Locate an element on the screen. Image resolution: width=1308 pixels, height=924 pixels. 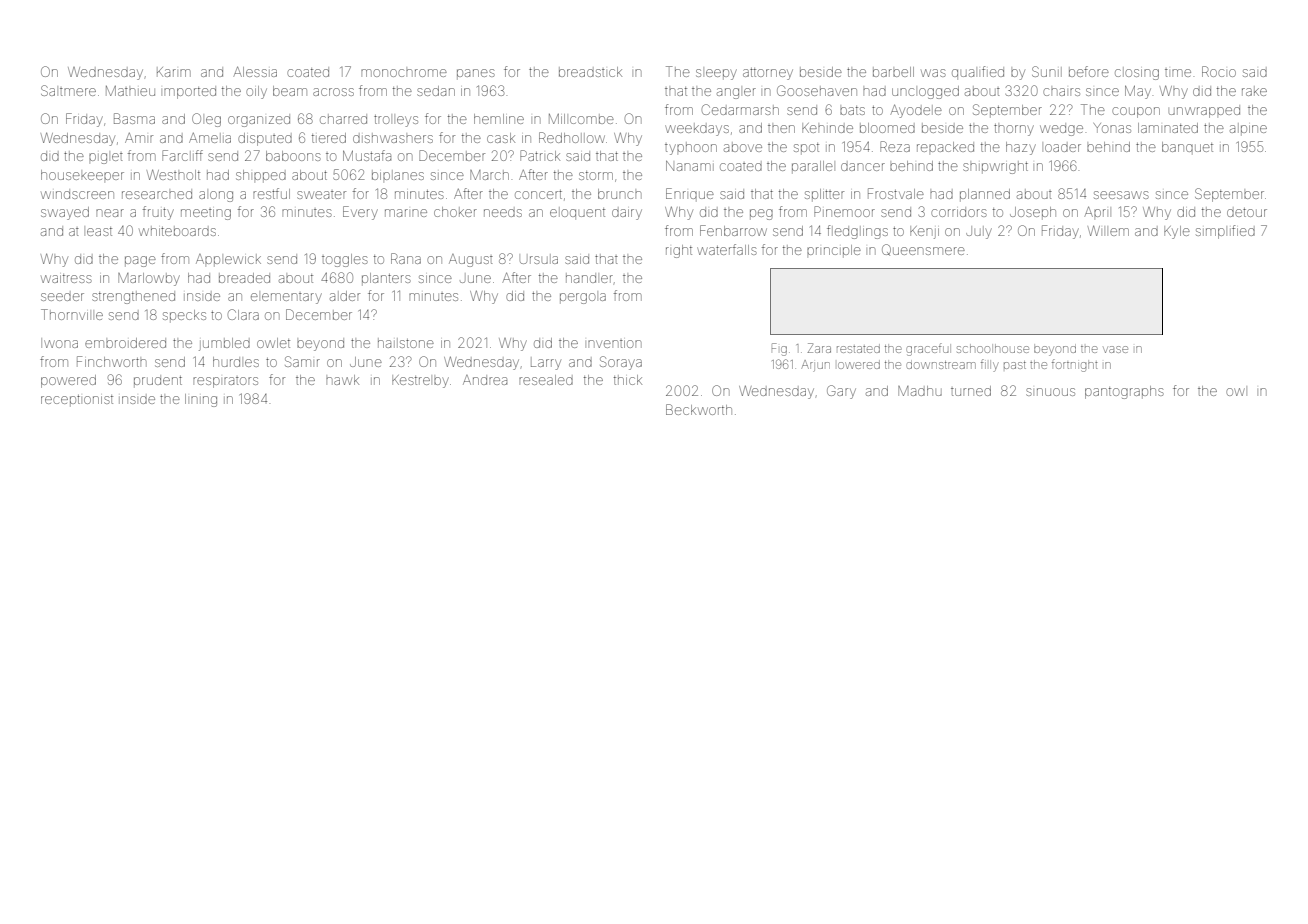
piglet is located at coordinates (106, 158).
